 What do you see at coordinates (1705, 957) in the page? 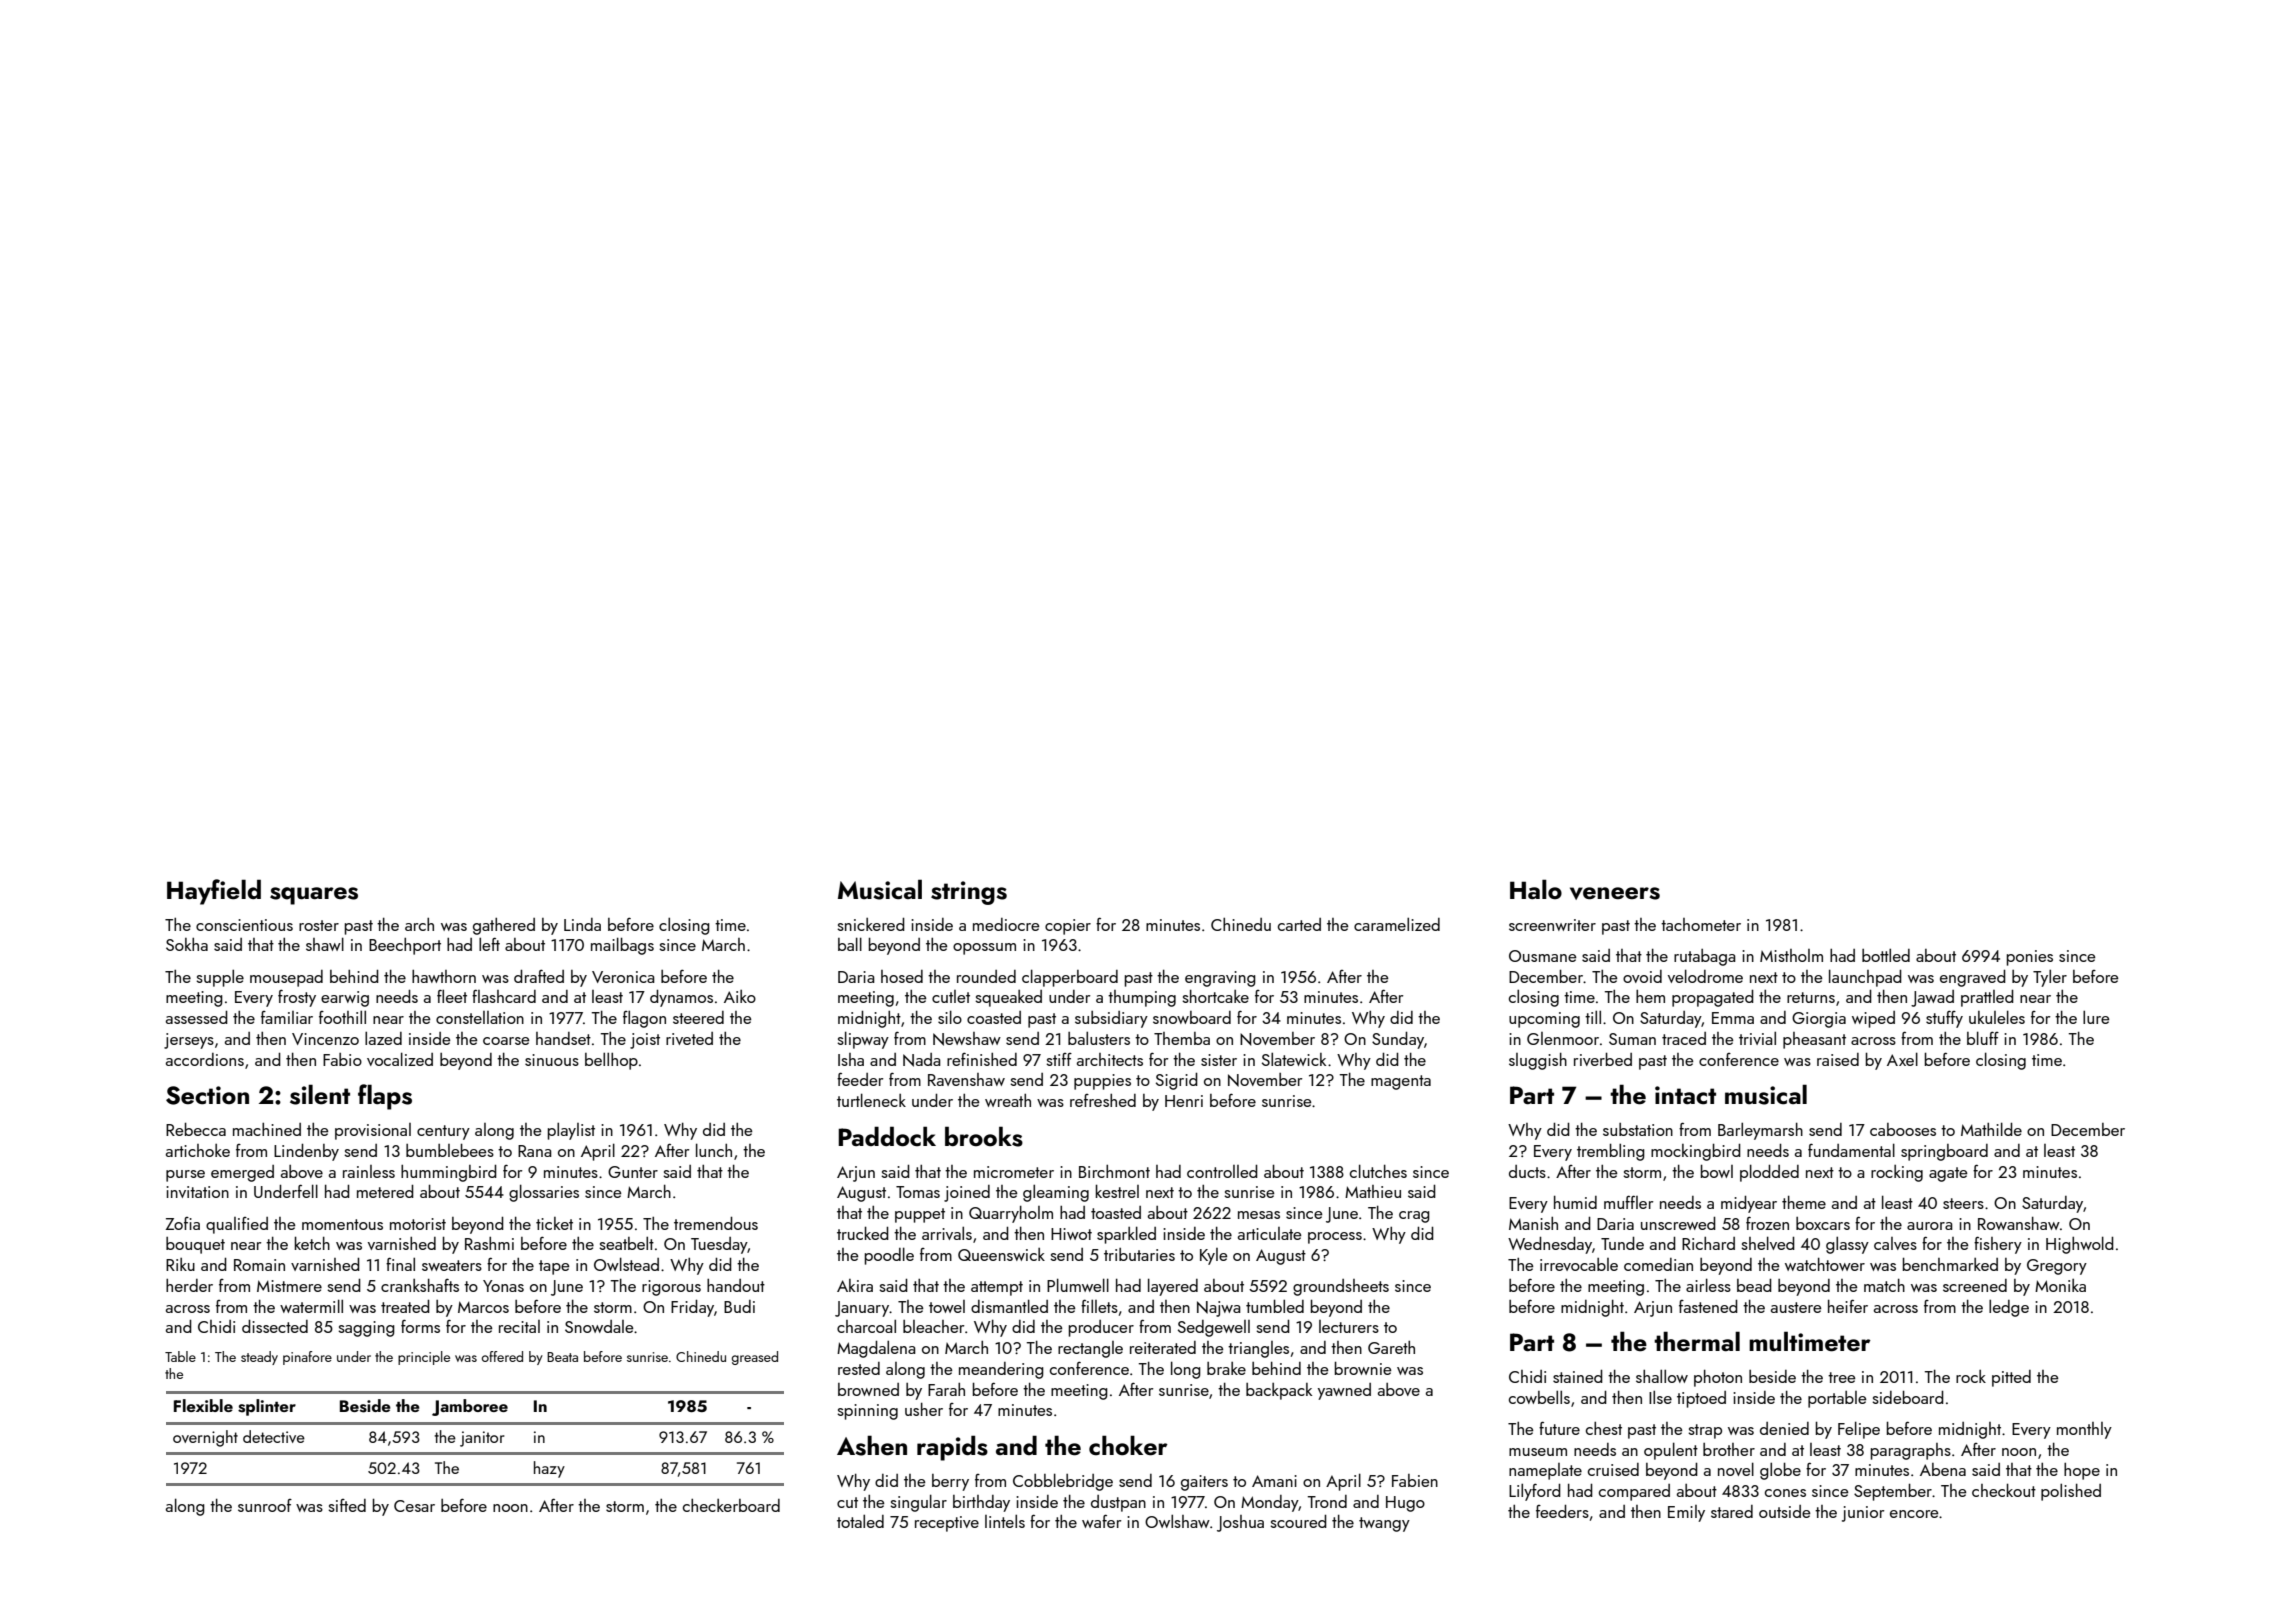
I see `rutabaga` at bounding box center [1705, 957].
